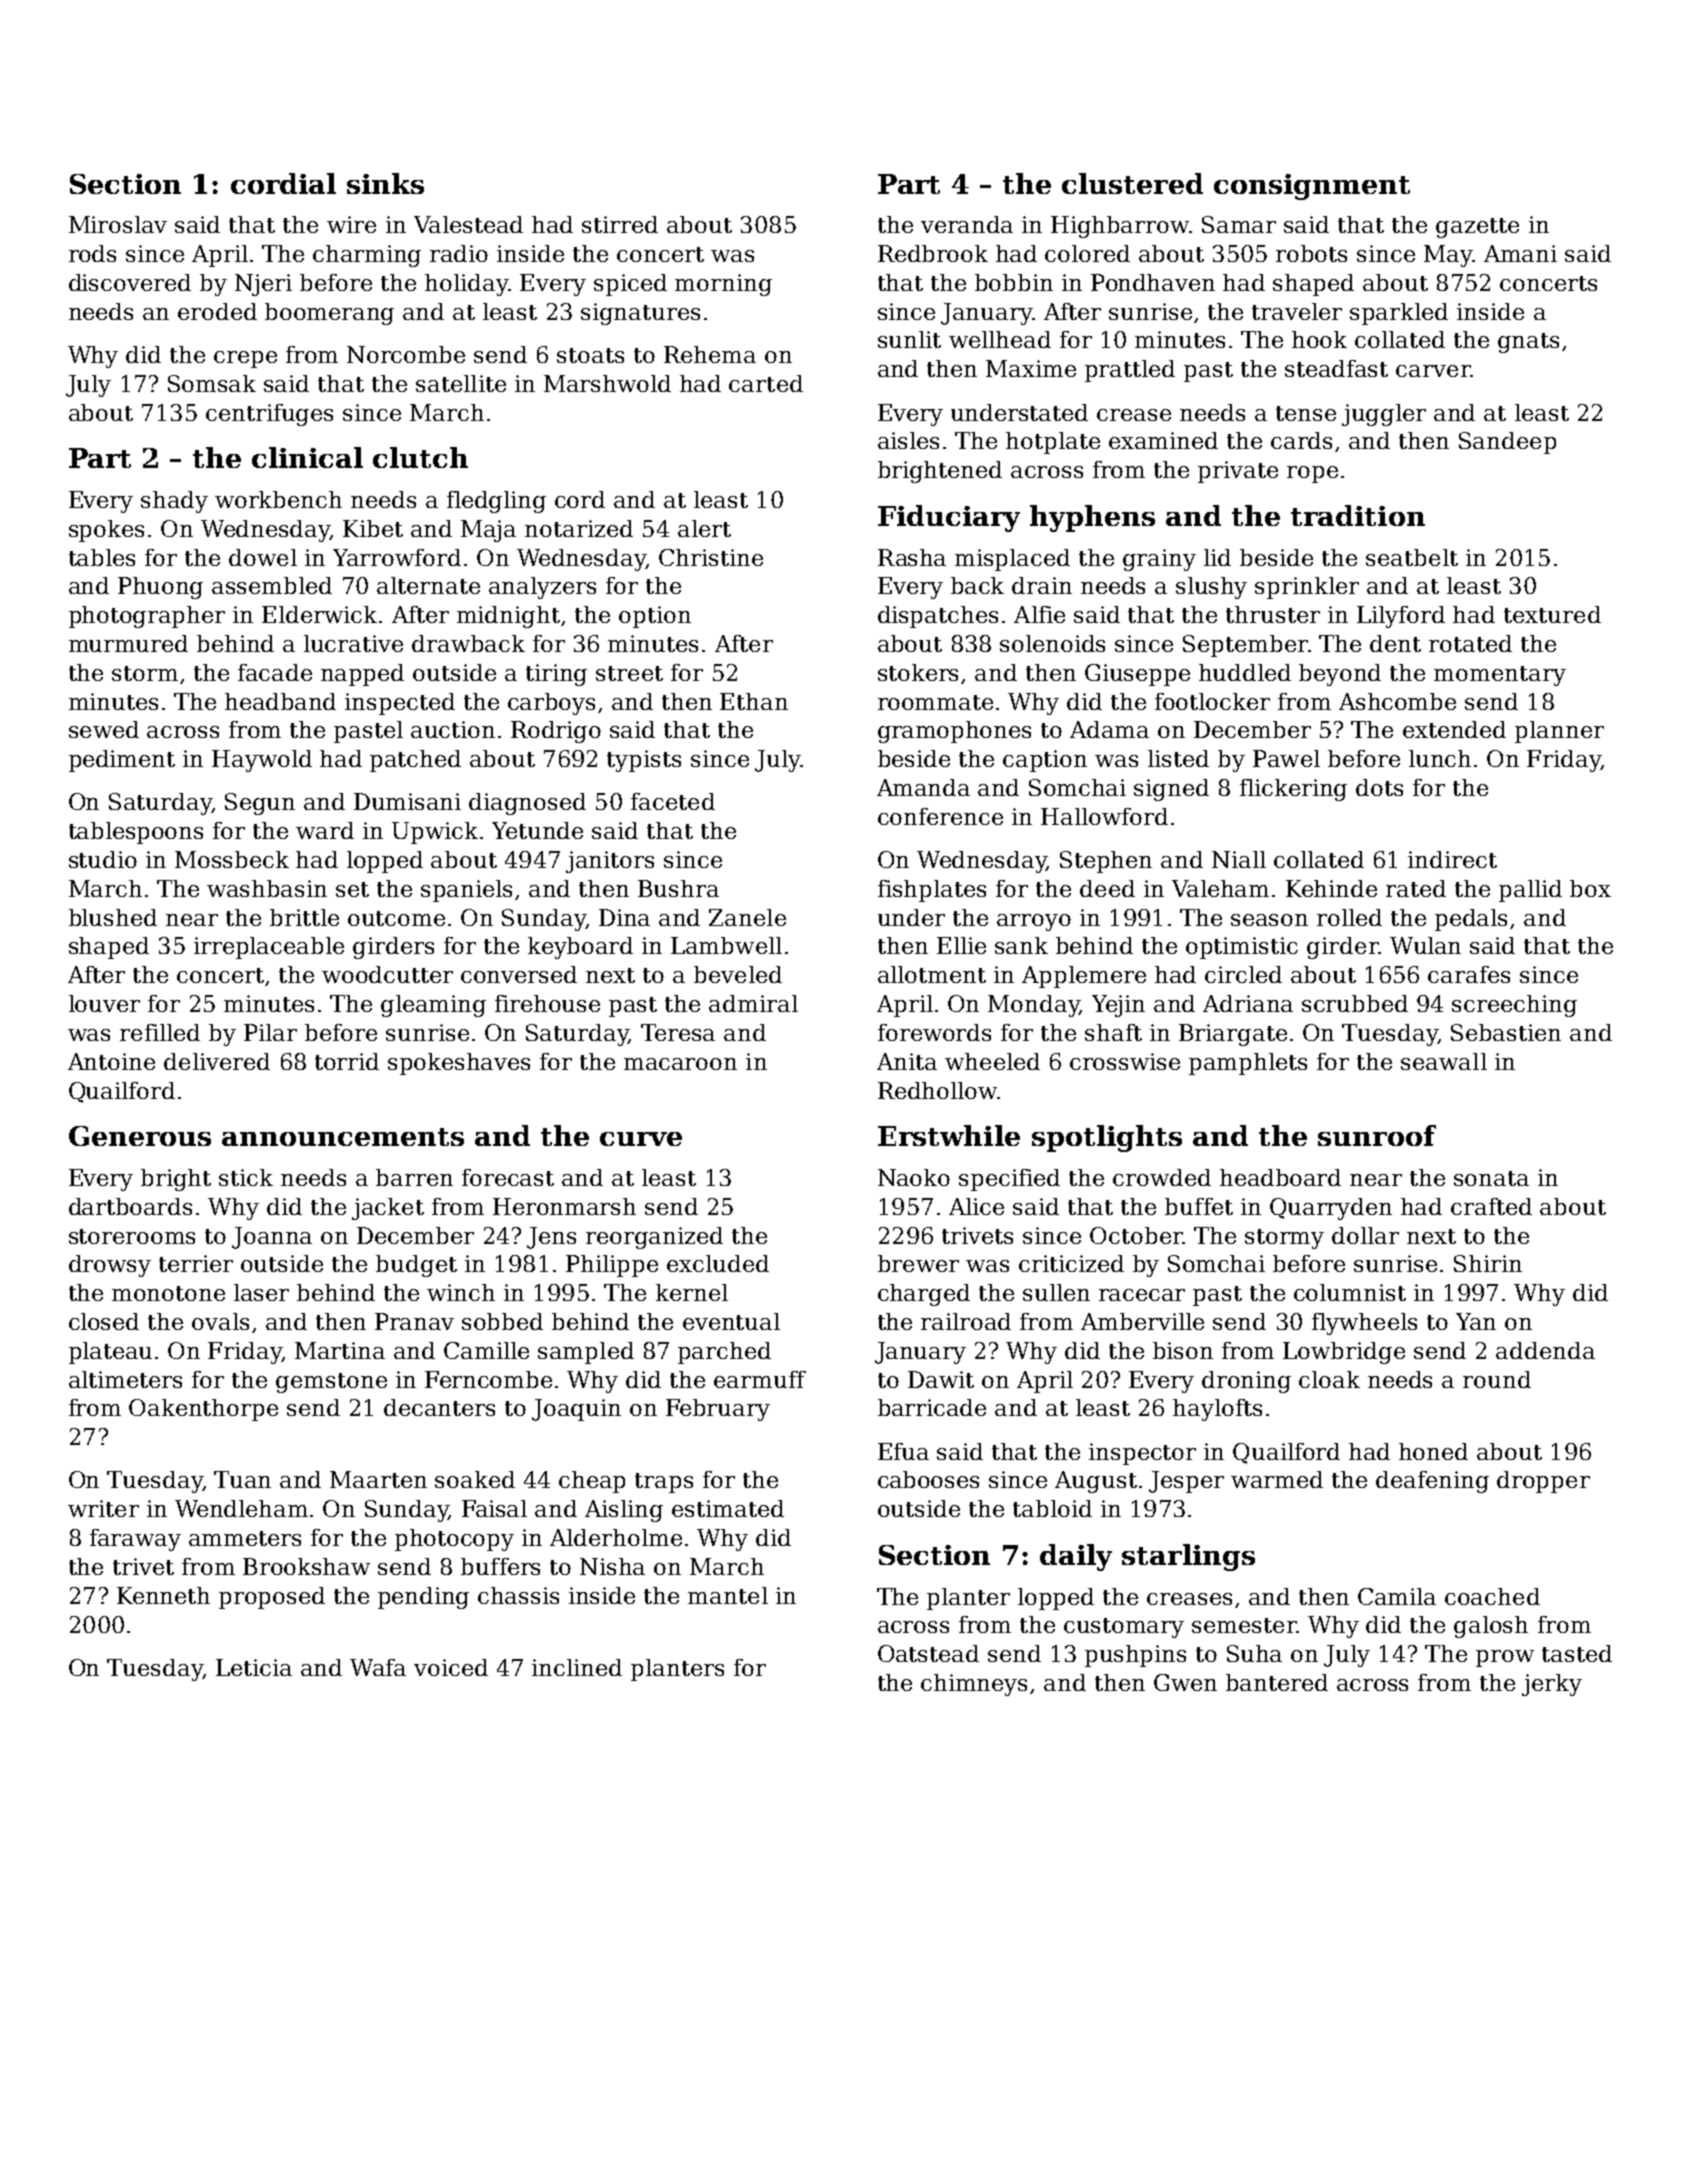 This image has height=2178, width=1683. What do you see at coordinates (420, 457) in the image?
I see `clutch` at bounding box center [420, 457].
